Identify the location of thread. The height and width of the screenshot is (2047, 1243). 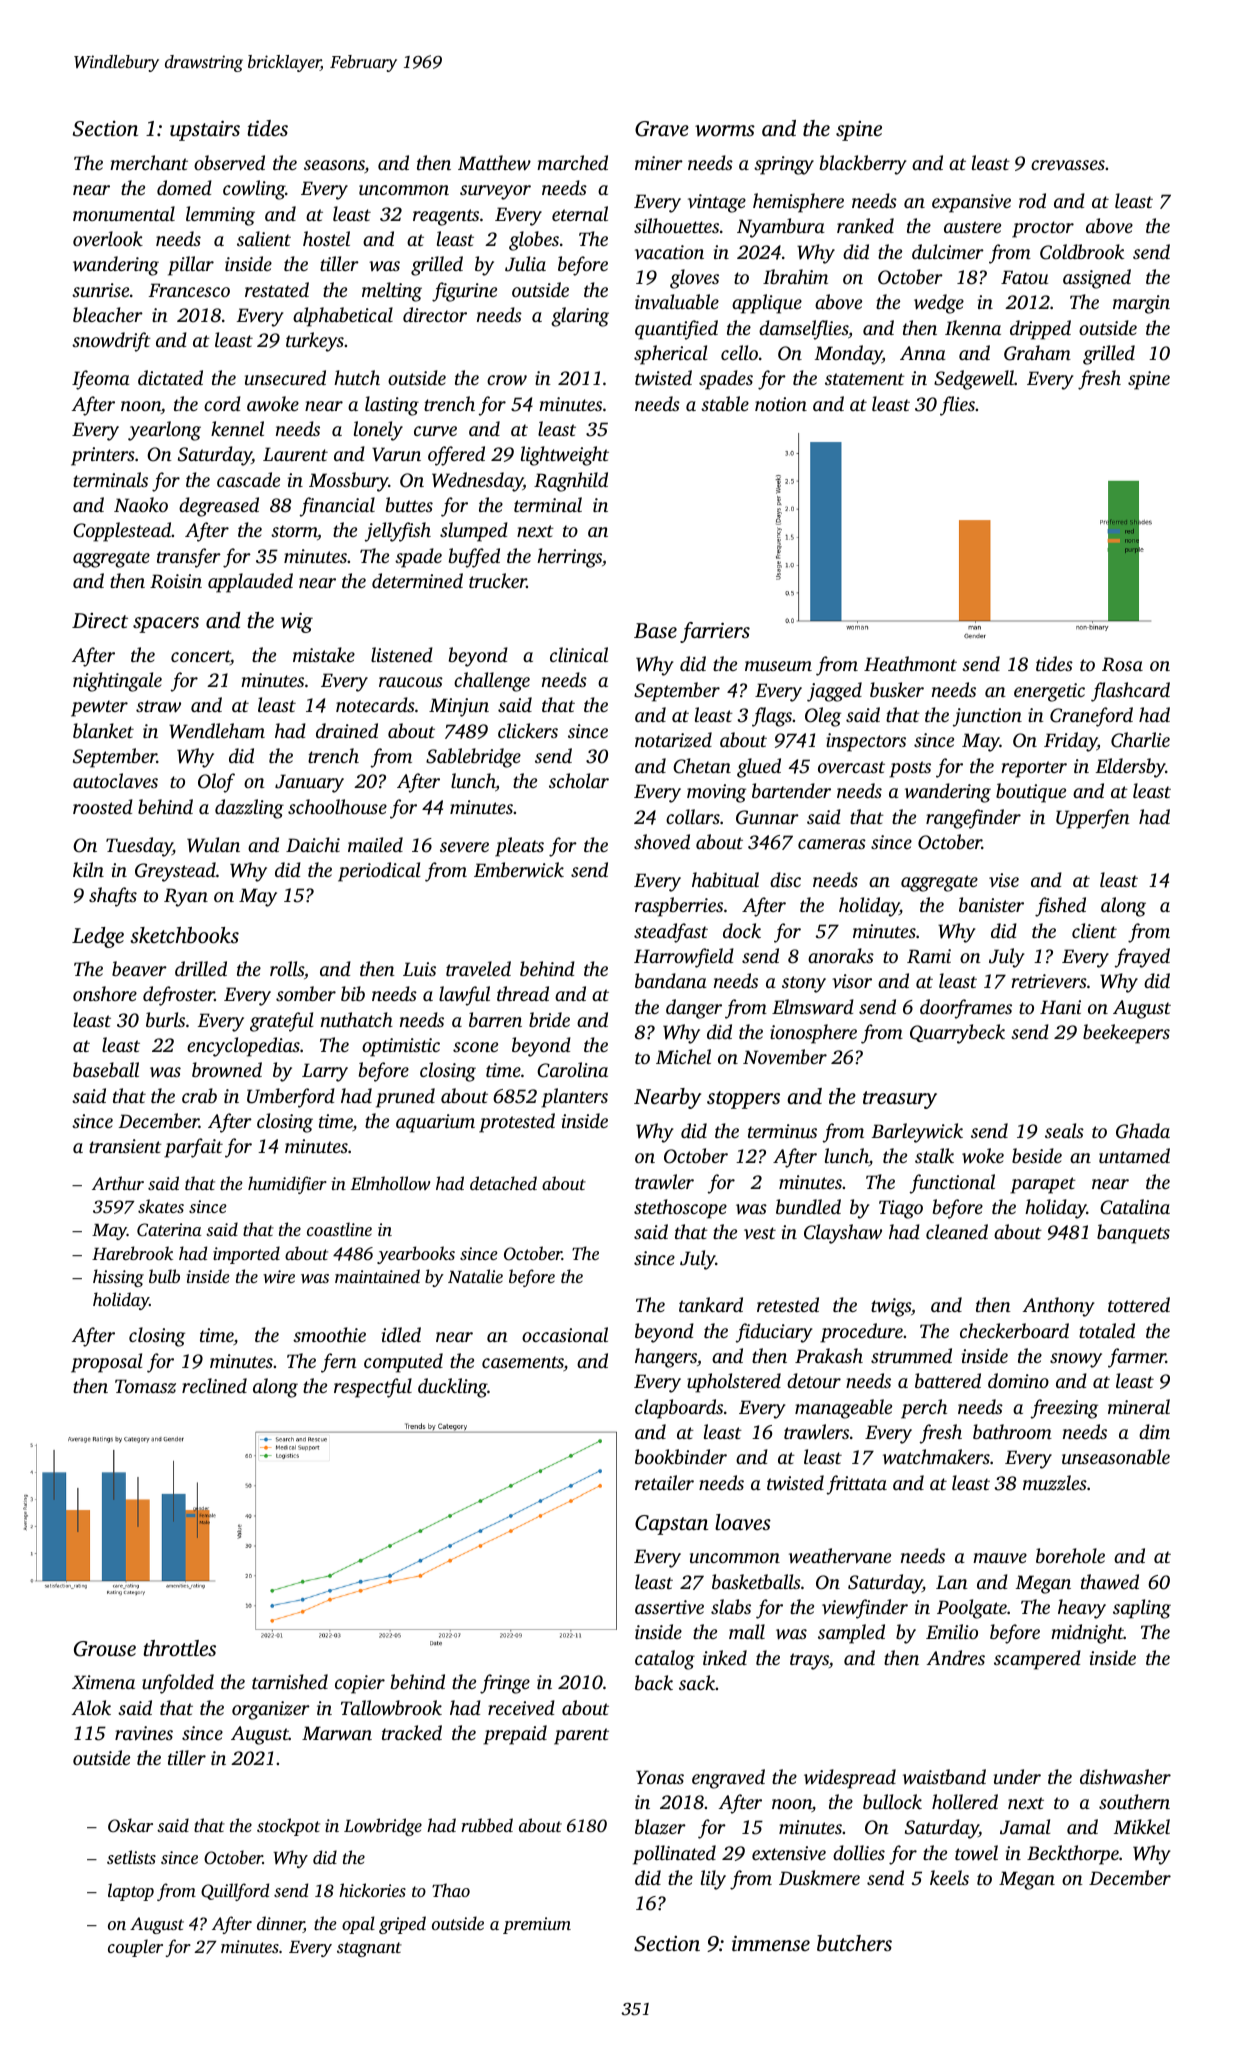
(523, 993).
